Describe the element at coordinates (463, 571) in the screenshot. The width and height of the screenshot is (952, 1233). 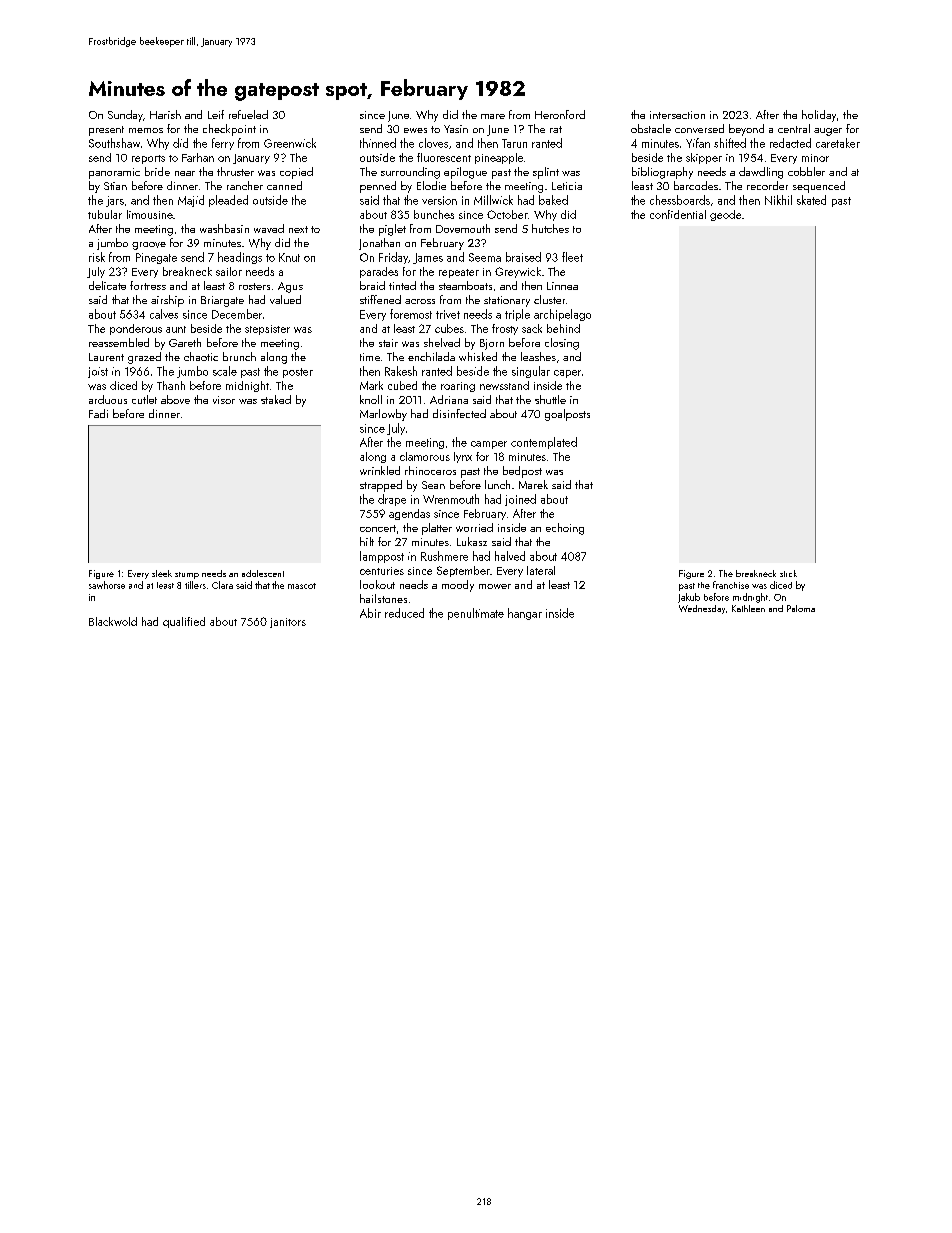
I see `September` at that location.
